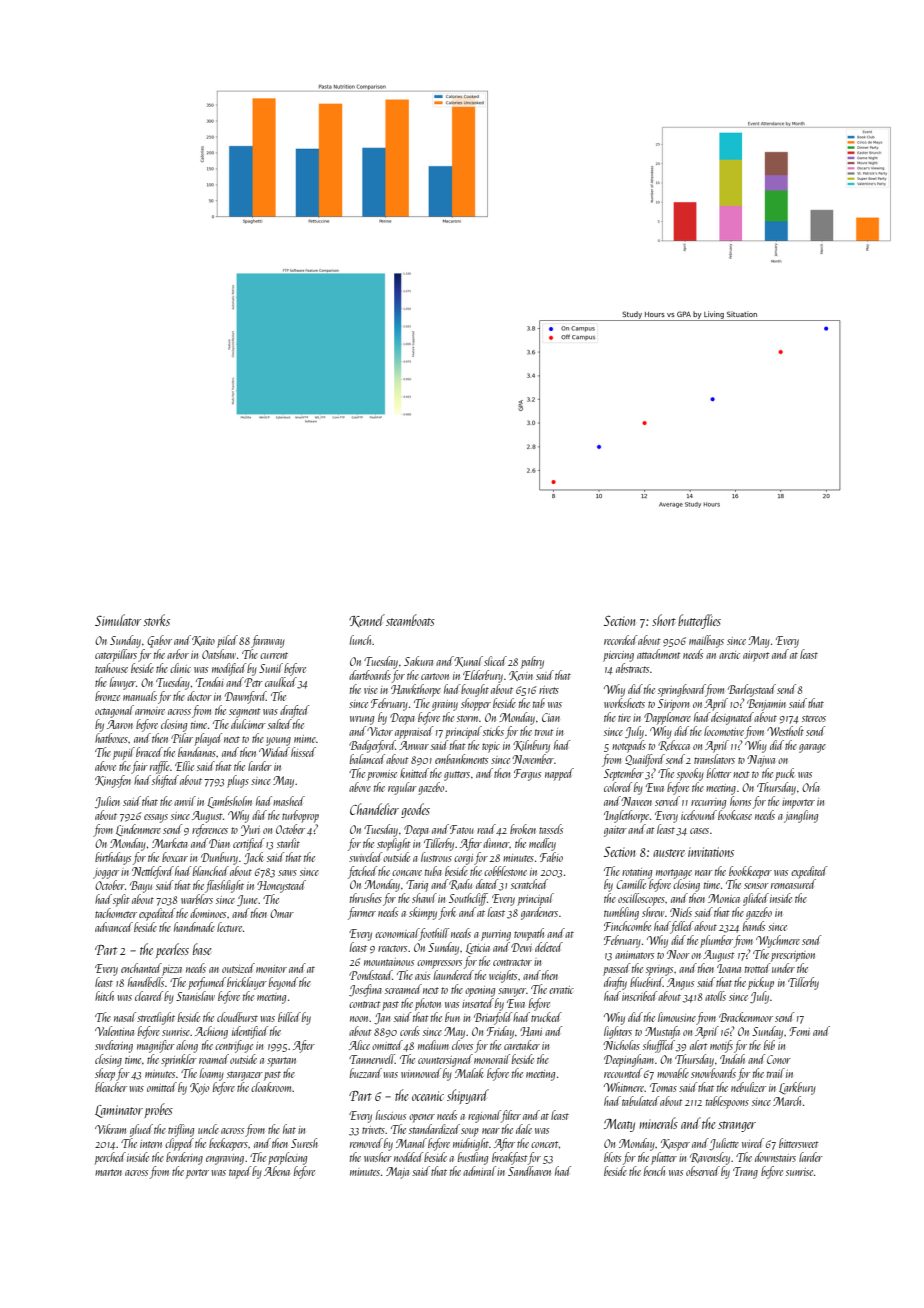  What do you see at coordinates (756, 656) in the page?
I see `airport` at bounding box center [756, 656].
